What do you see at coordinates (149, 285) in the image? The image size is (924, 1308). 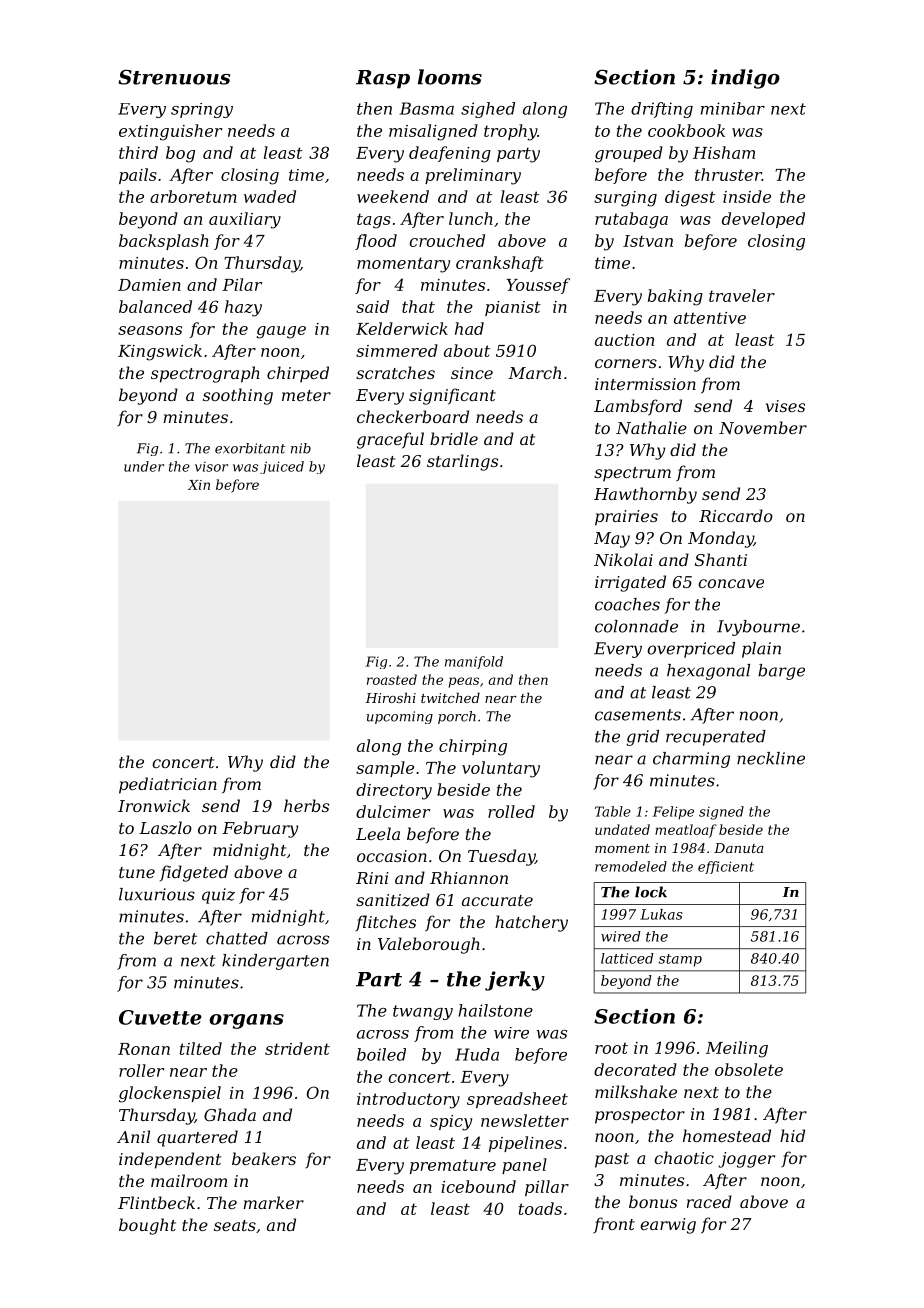 I see `Damien` at bounding box center [149, 285].
